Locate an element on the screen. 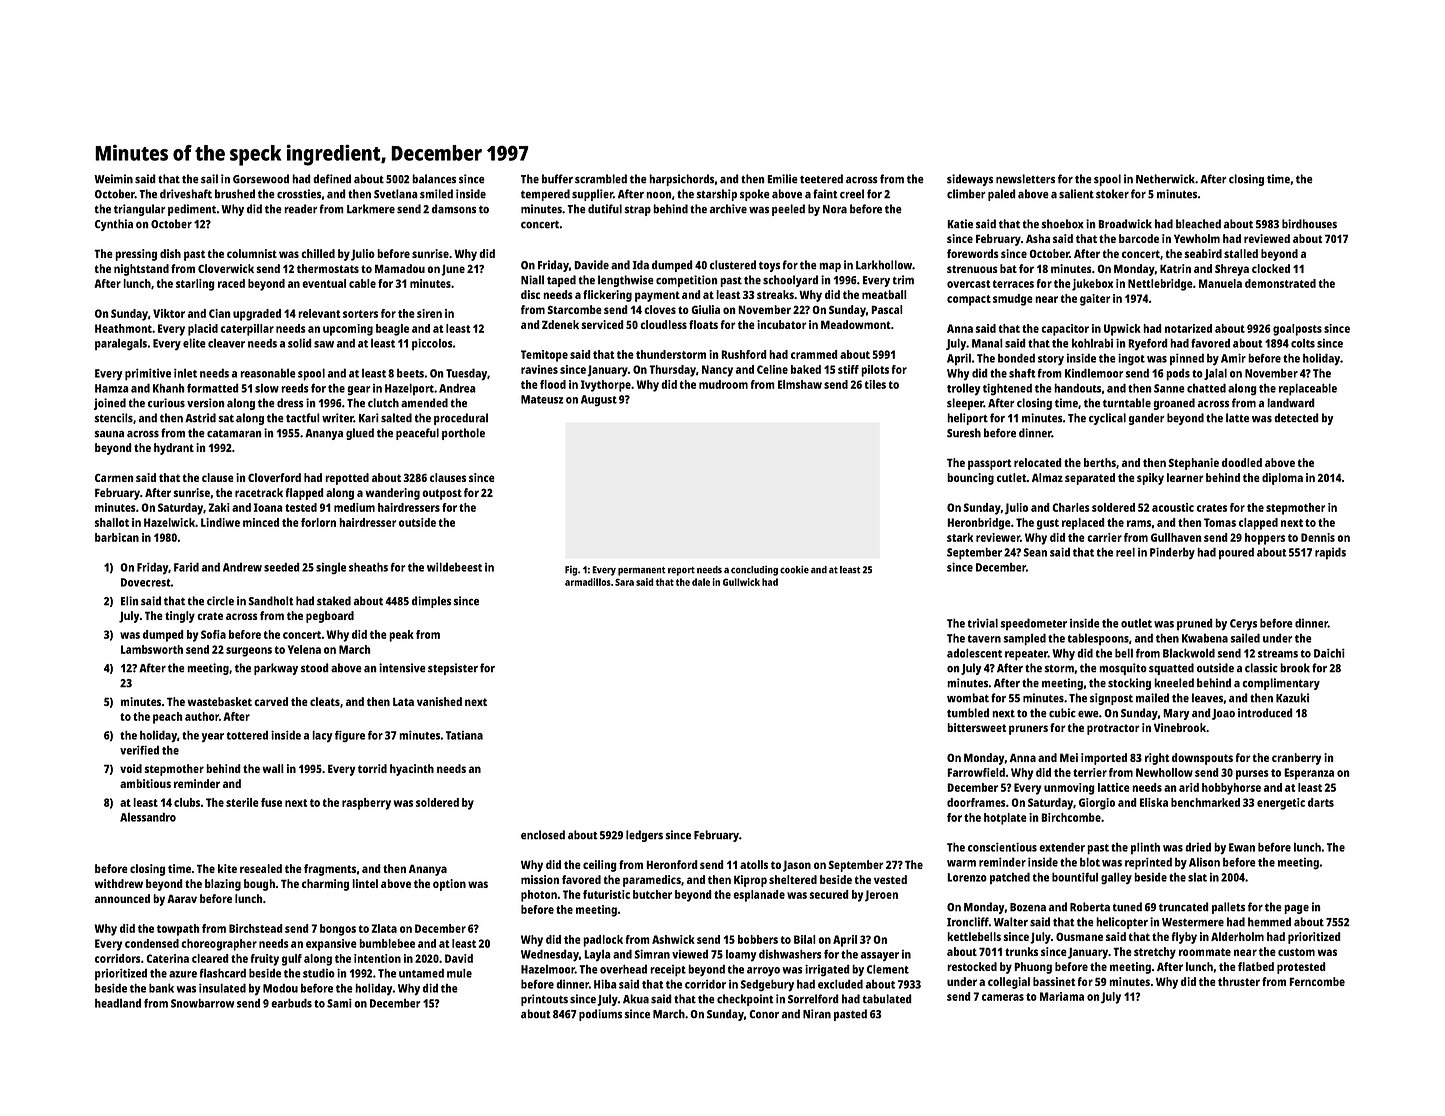 This screenshot has width=1445, height=1116. Thursday is located at coordinates (672, 371).
